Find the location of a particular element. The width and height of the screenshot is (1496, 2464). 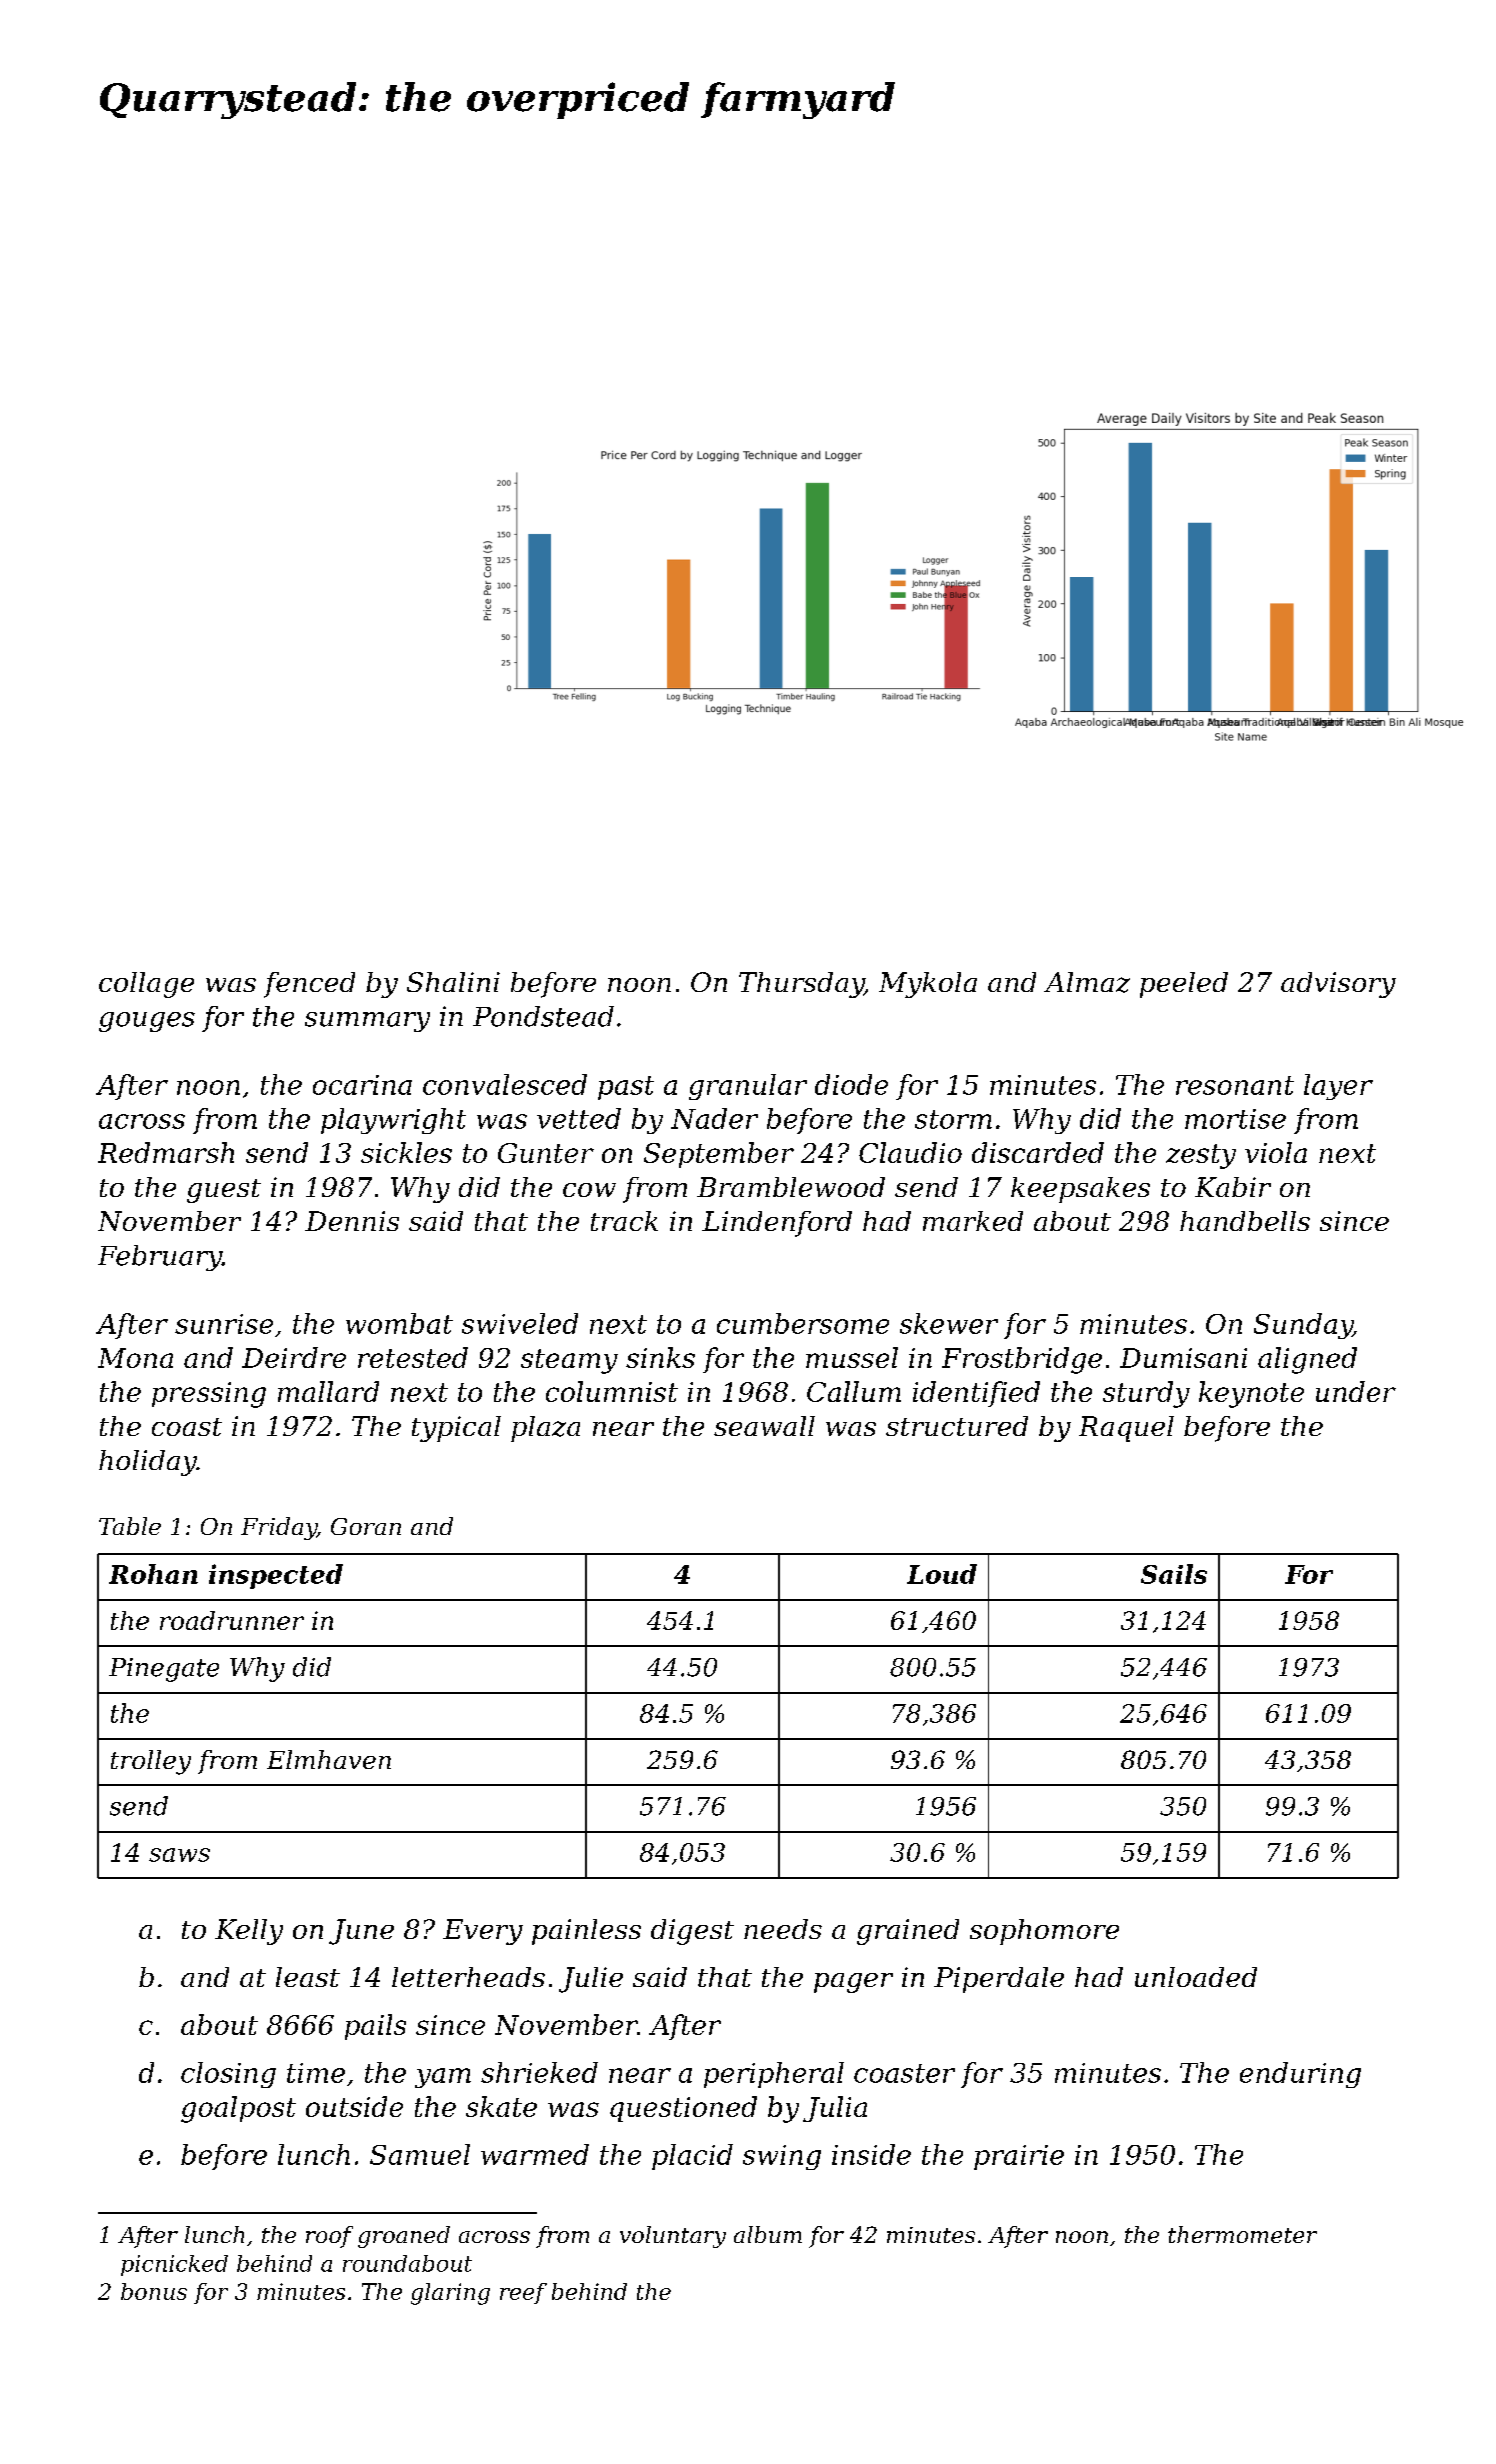

track is located at coordinates (624, 1221).
